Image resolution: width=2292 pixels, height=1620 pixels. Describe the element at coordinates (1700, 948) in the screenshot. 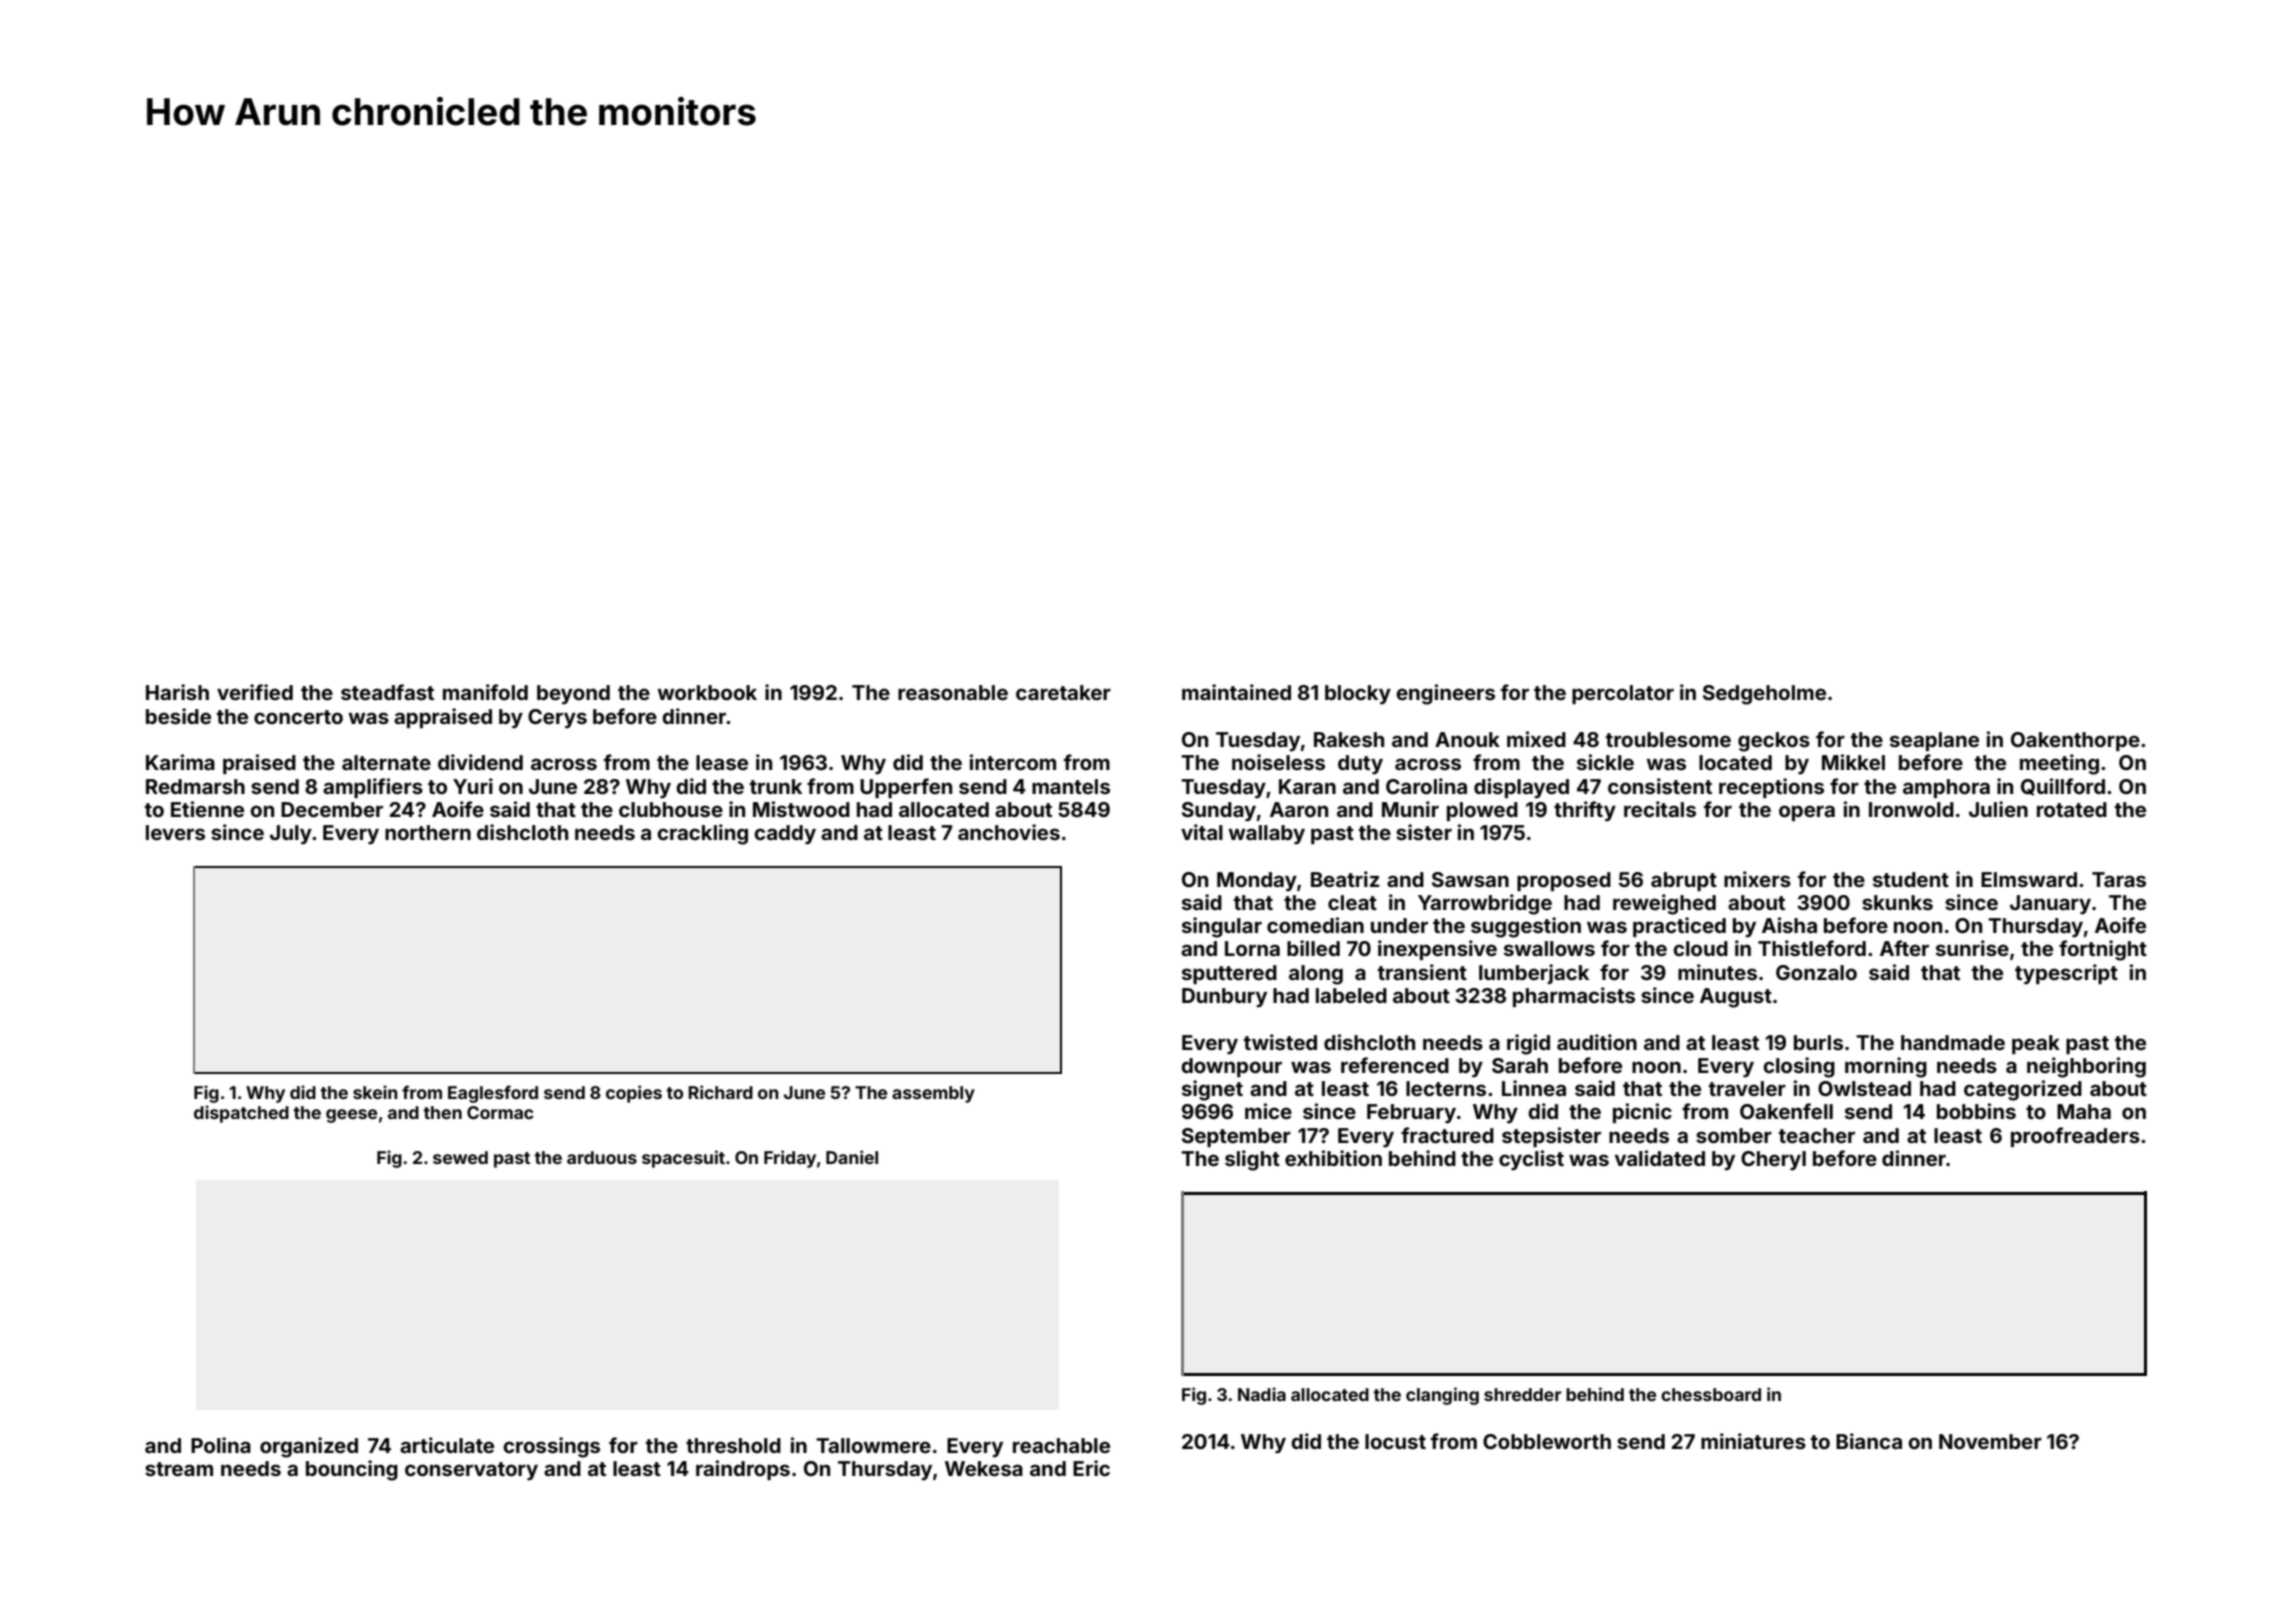

I see `cloud` at that location.
